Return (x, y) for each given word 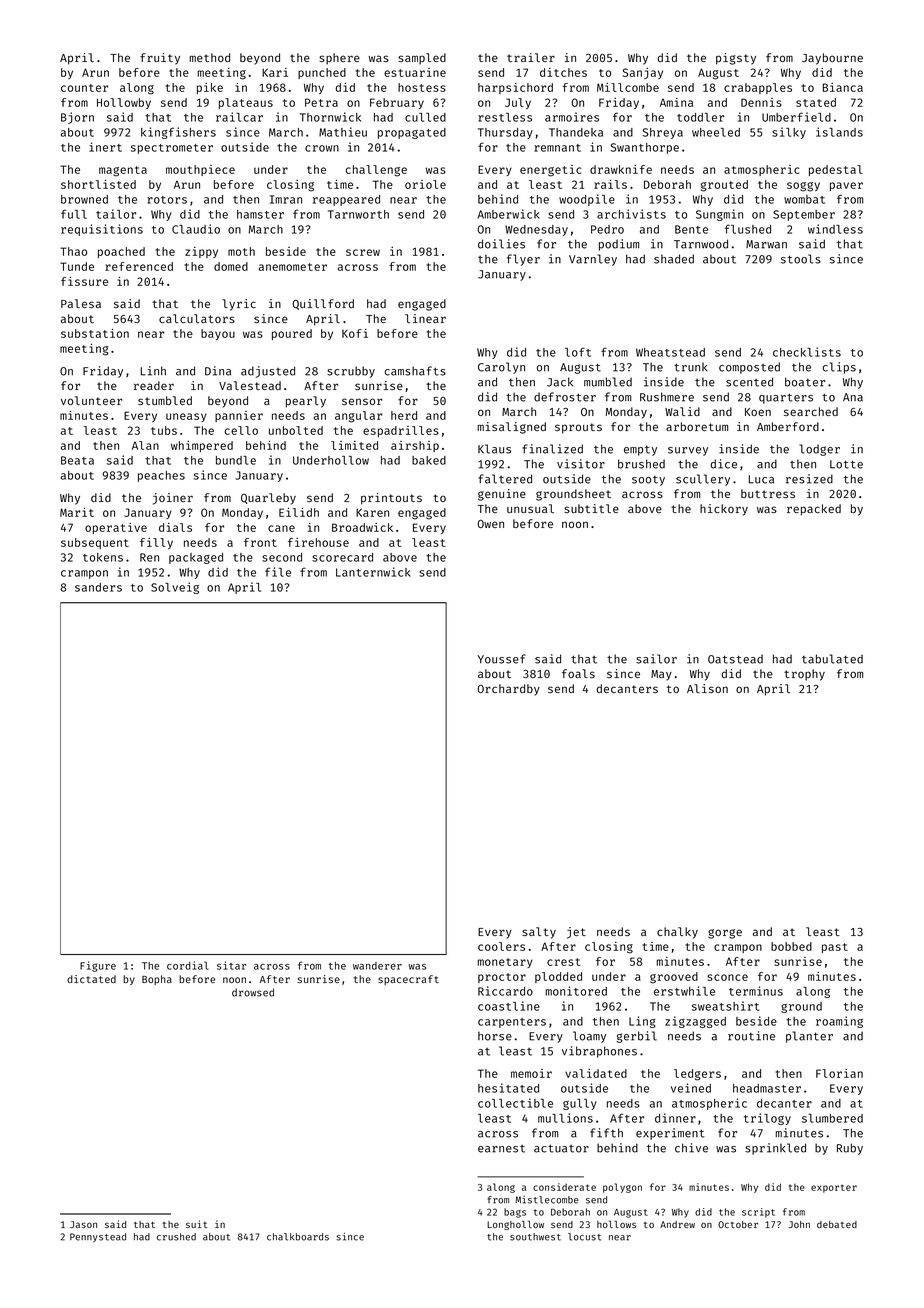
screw (363, 252)
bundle (236, 460)
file (278, 572)
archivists (631, 214)
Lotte (846, 464)
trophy (804, 675)
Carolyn (501, 368)
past (835, 948)
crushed (176, 1237)
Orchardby (509, 690)
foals (578, 673)
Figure (98, 966)
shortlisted (98, 184)
